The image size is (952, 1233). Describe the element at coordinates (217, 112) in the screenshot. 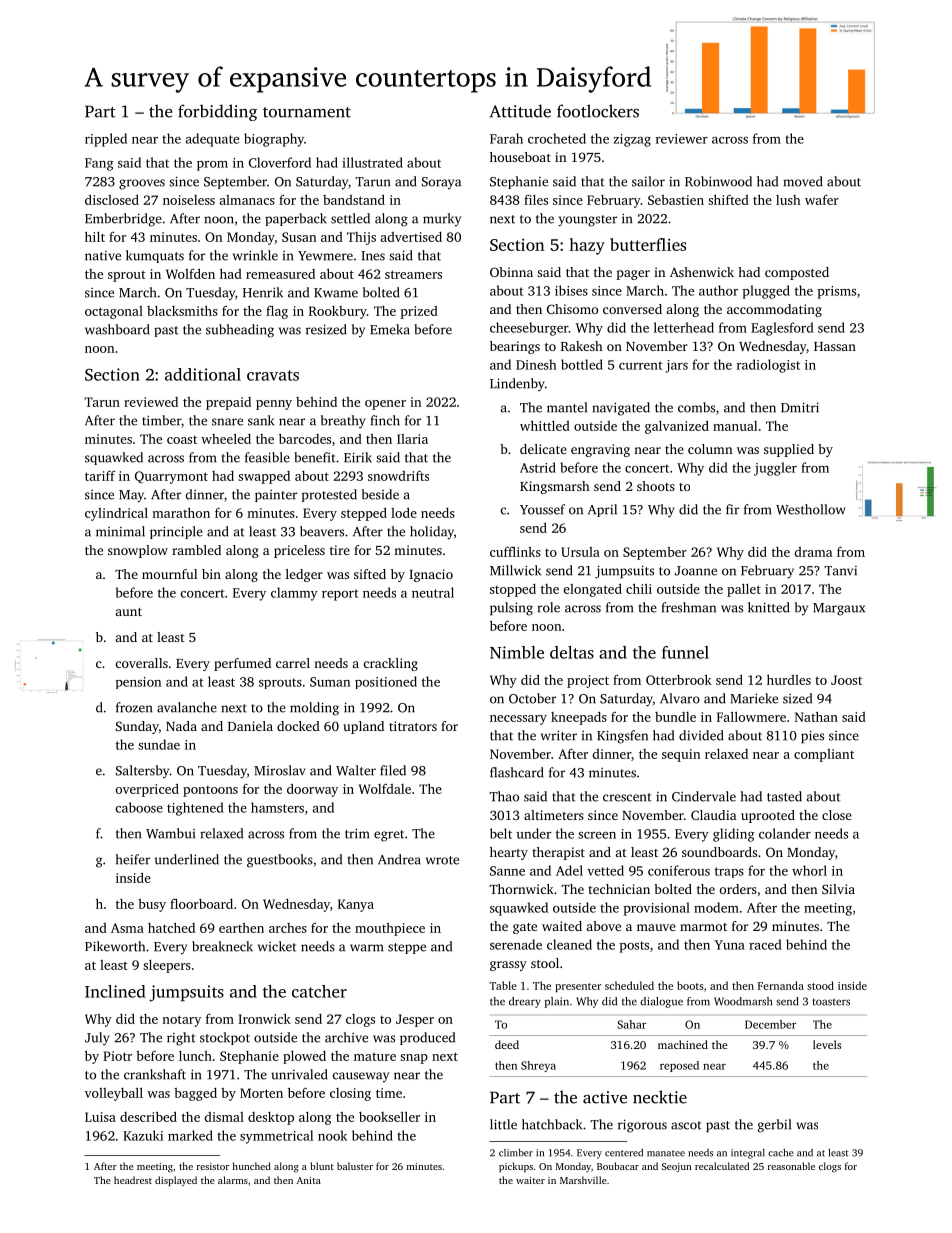

I see `forbidding` at that location.
